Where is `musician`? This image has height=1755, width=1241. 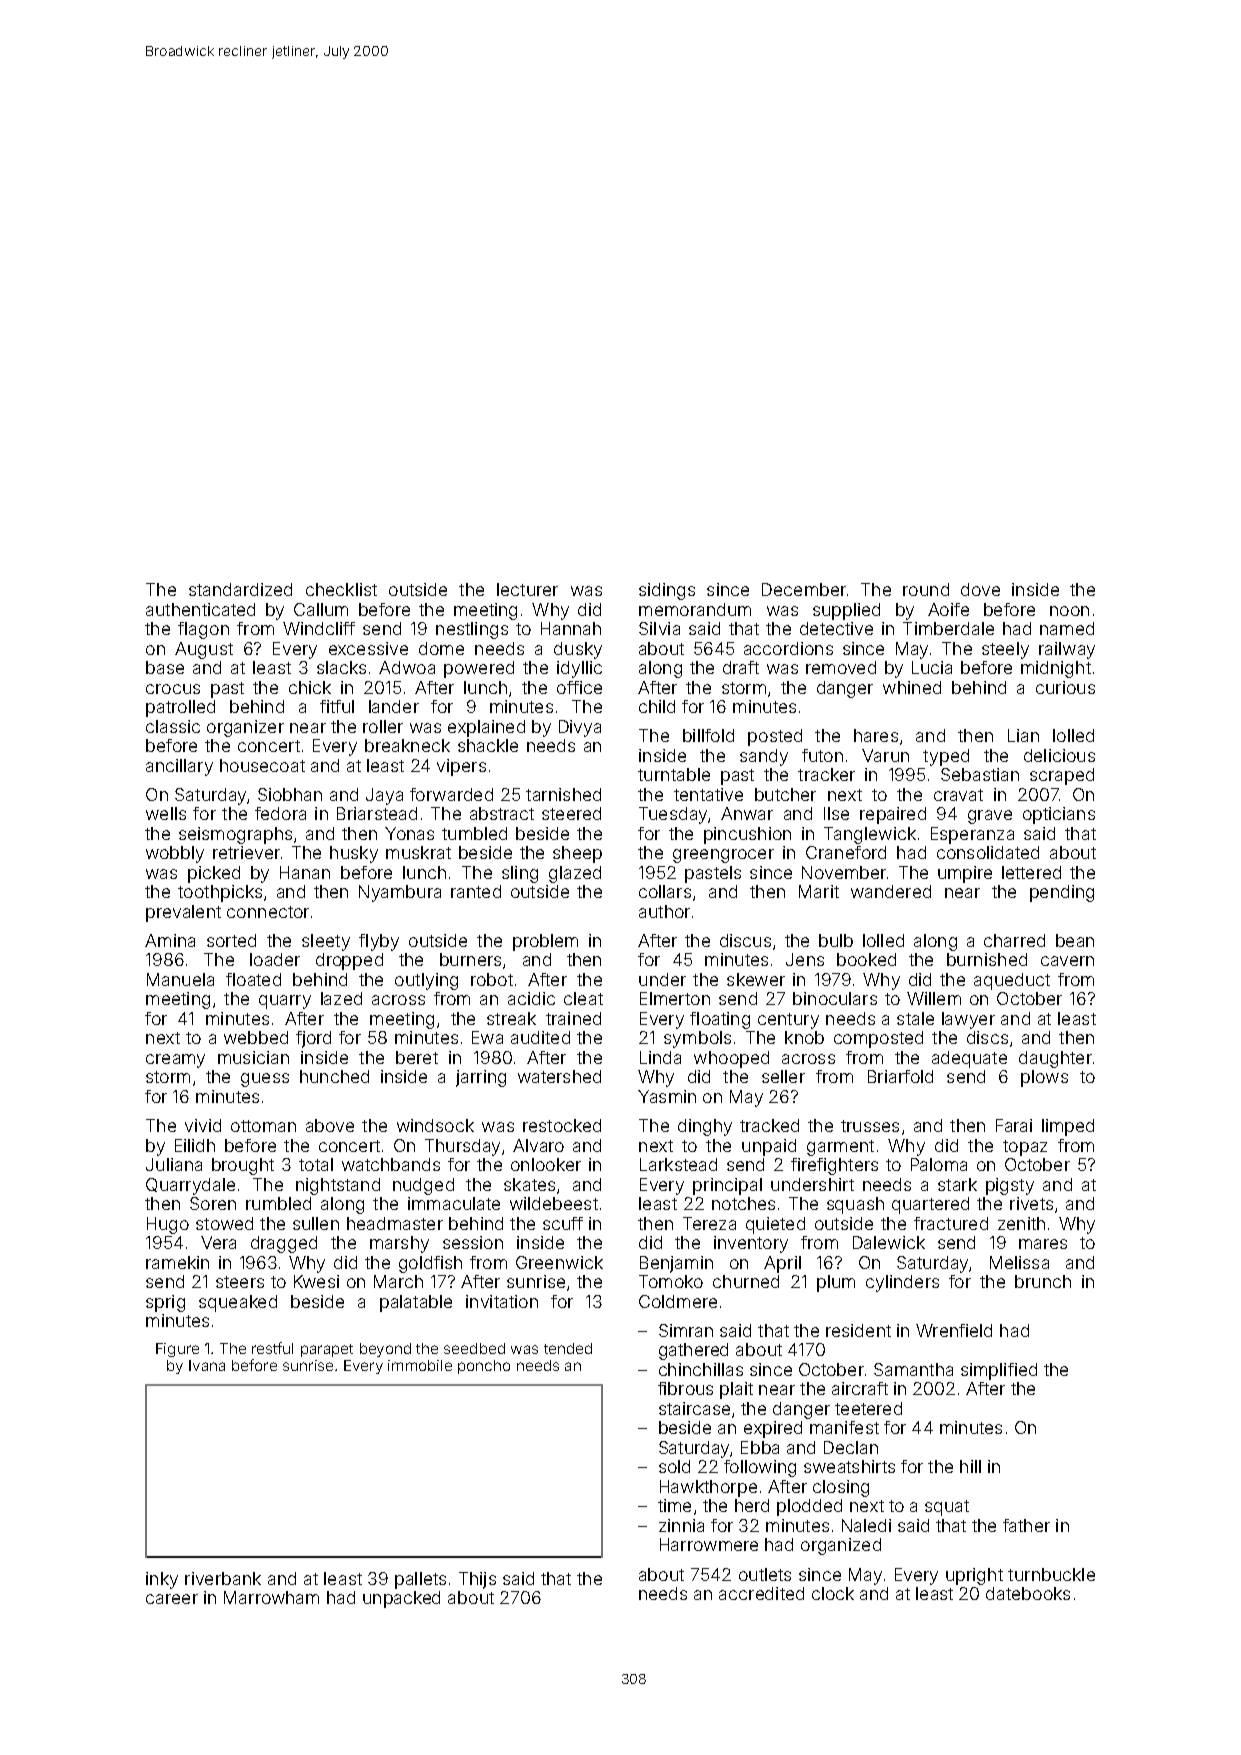
musician is located at coordinates (253, 1057).
